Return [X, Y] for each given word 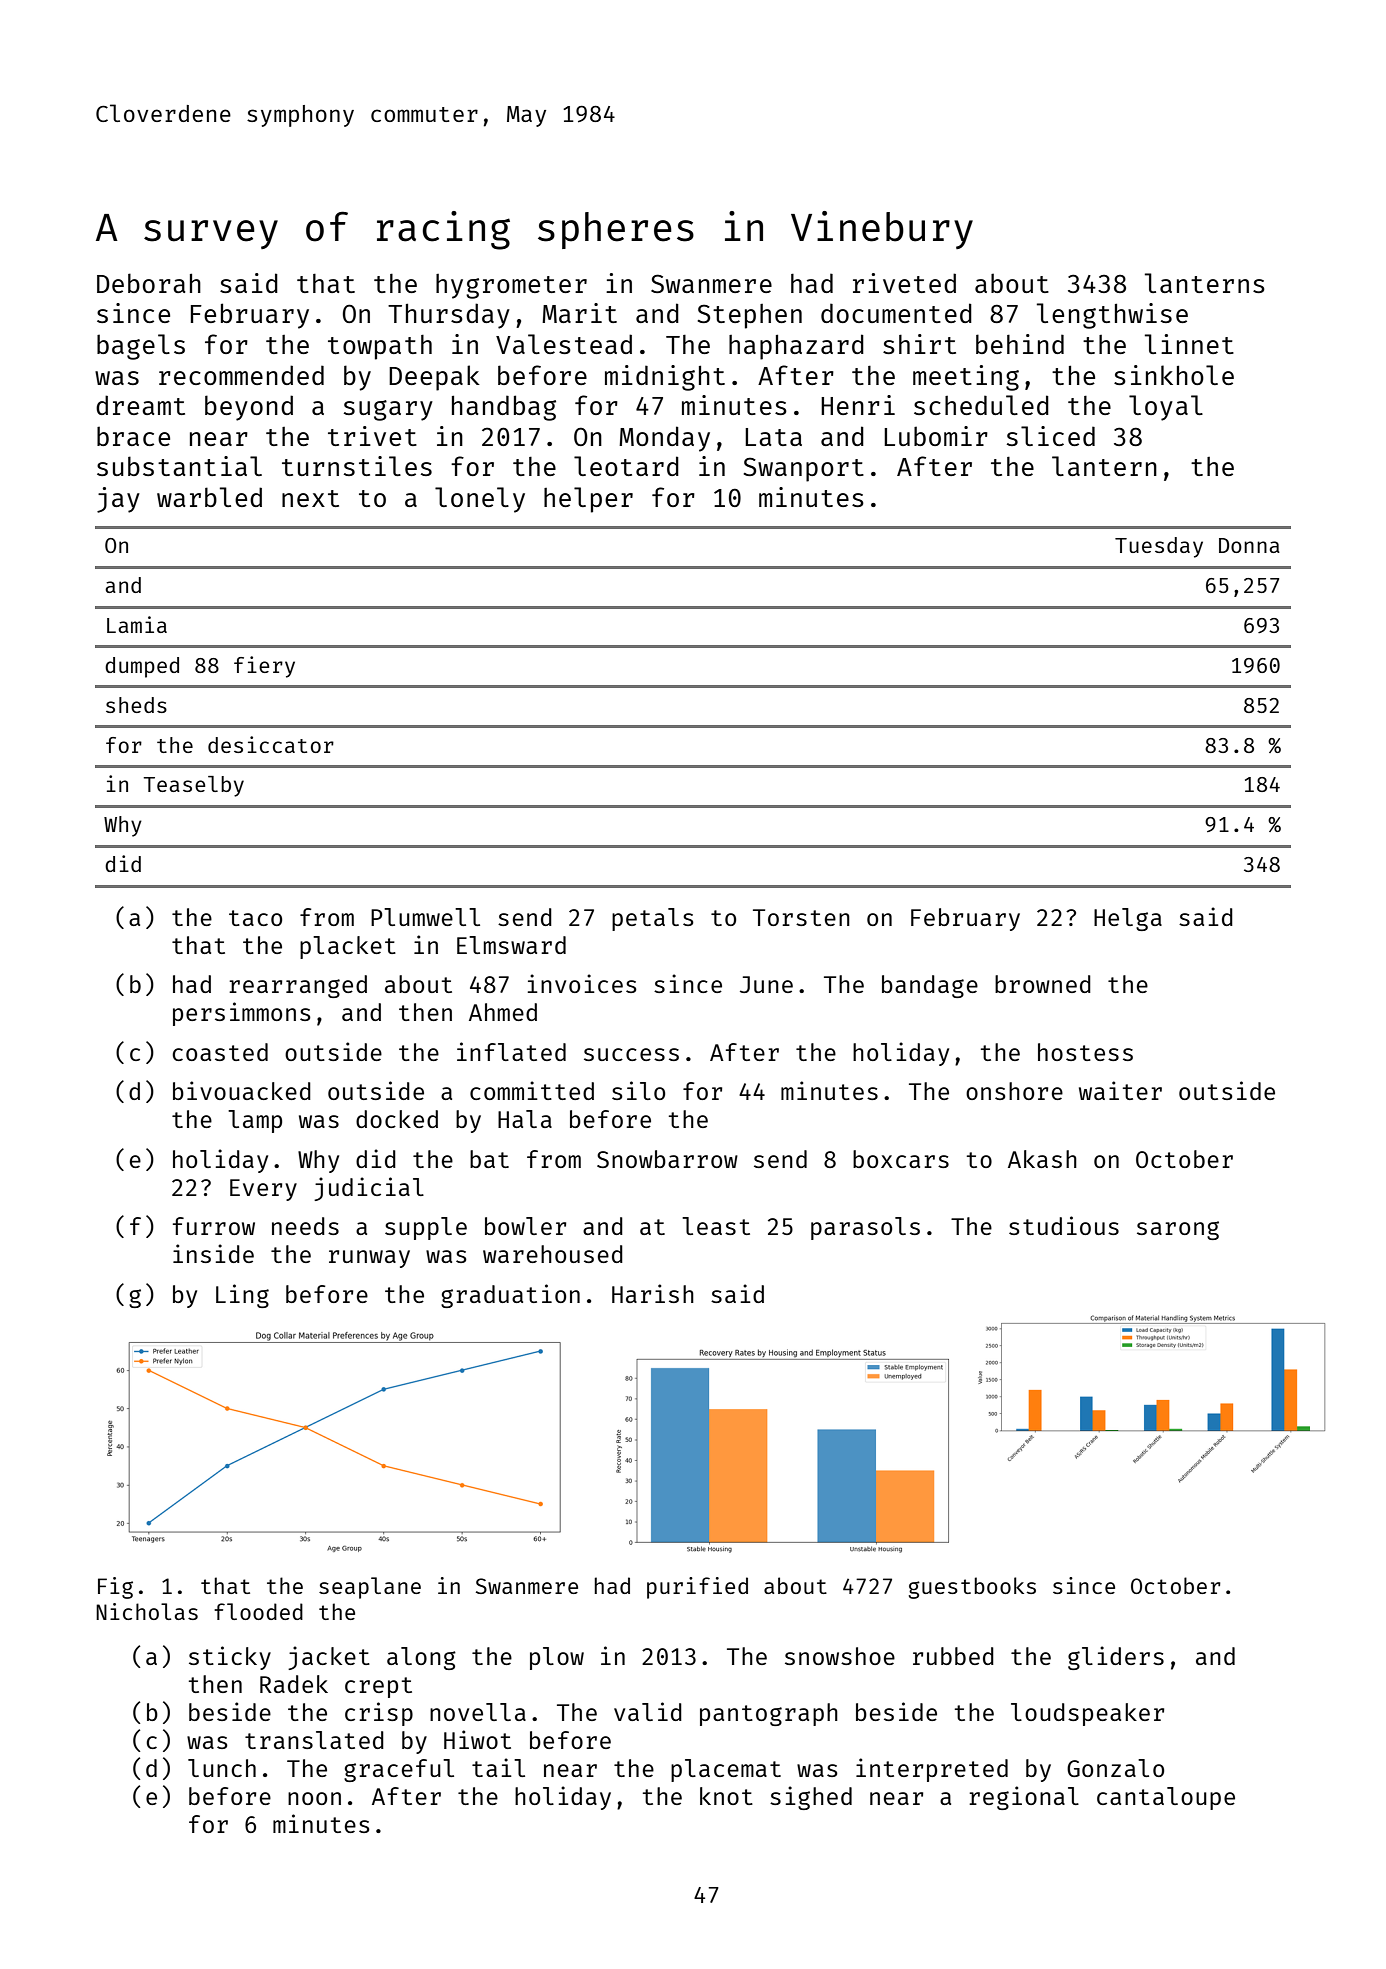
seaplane [370, 1588]
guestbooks [972, 1588]
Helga [1128, 919]
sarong [1178, 1230]
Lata [773, 437]
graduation [510, 1296]
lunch [222, 1768]
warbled [209, 497]
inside [213, 1253]
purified [697, 1588]
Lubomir [936, 436]
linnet [1189, 344]
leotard [626, 466]
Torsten [801, 917]
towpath [380, 347]
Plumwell [425, 917]
